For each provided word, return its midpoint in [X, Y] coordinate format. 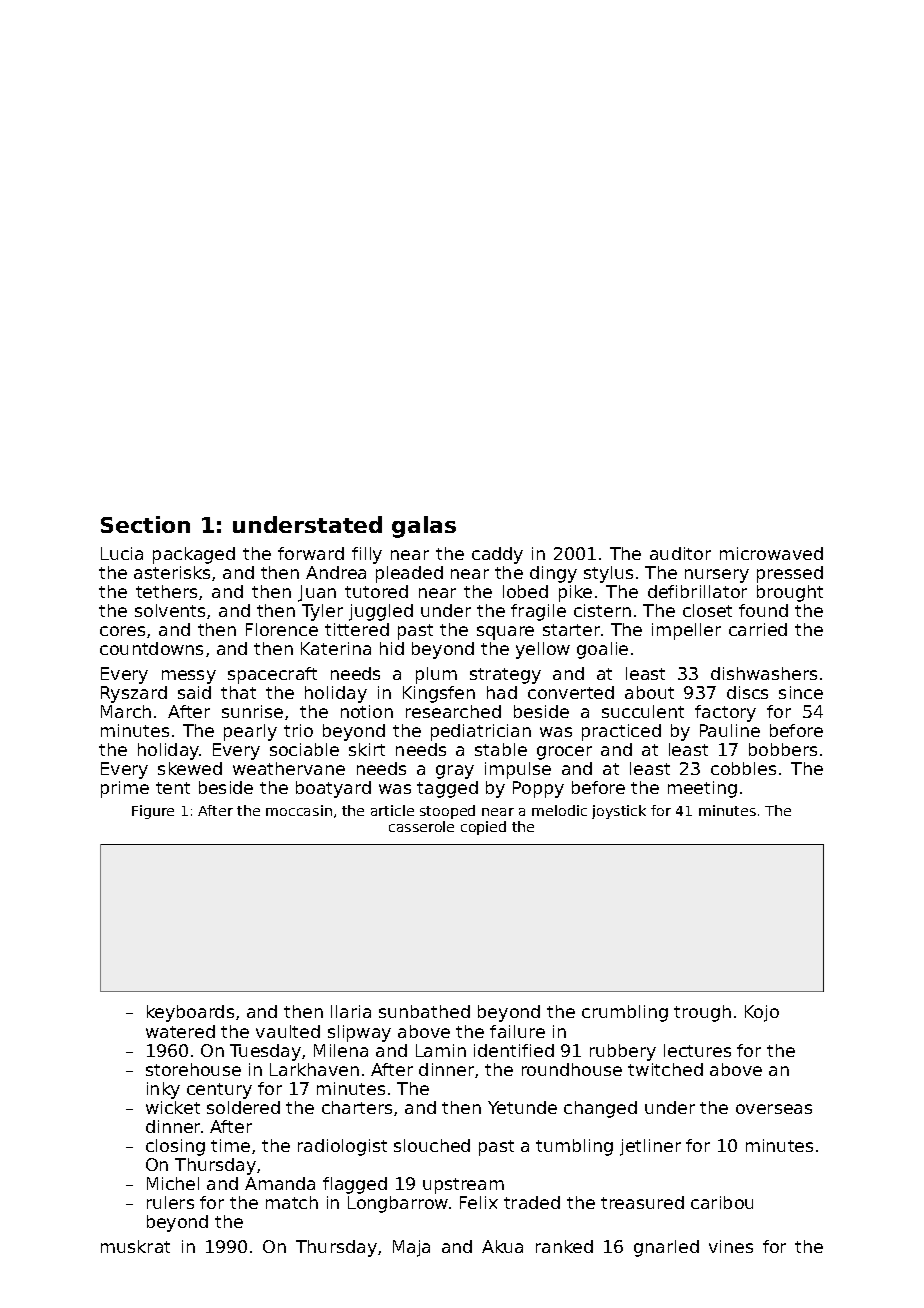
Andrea [336, 572]
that [238, 692]
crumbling [625, 1013]
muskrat [135, 1246]
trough [702, 1013]
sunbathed [424, 1011]
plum [436, 675]
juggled [381, 612]
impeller [686, 631]
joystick [619, 812]
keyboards [190, 1013]
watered [180, 1031]
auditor [680, 553]
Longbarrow [398, 1204]
